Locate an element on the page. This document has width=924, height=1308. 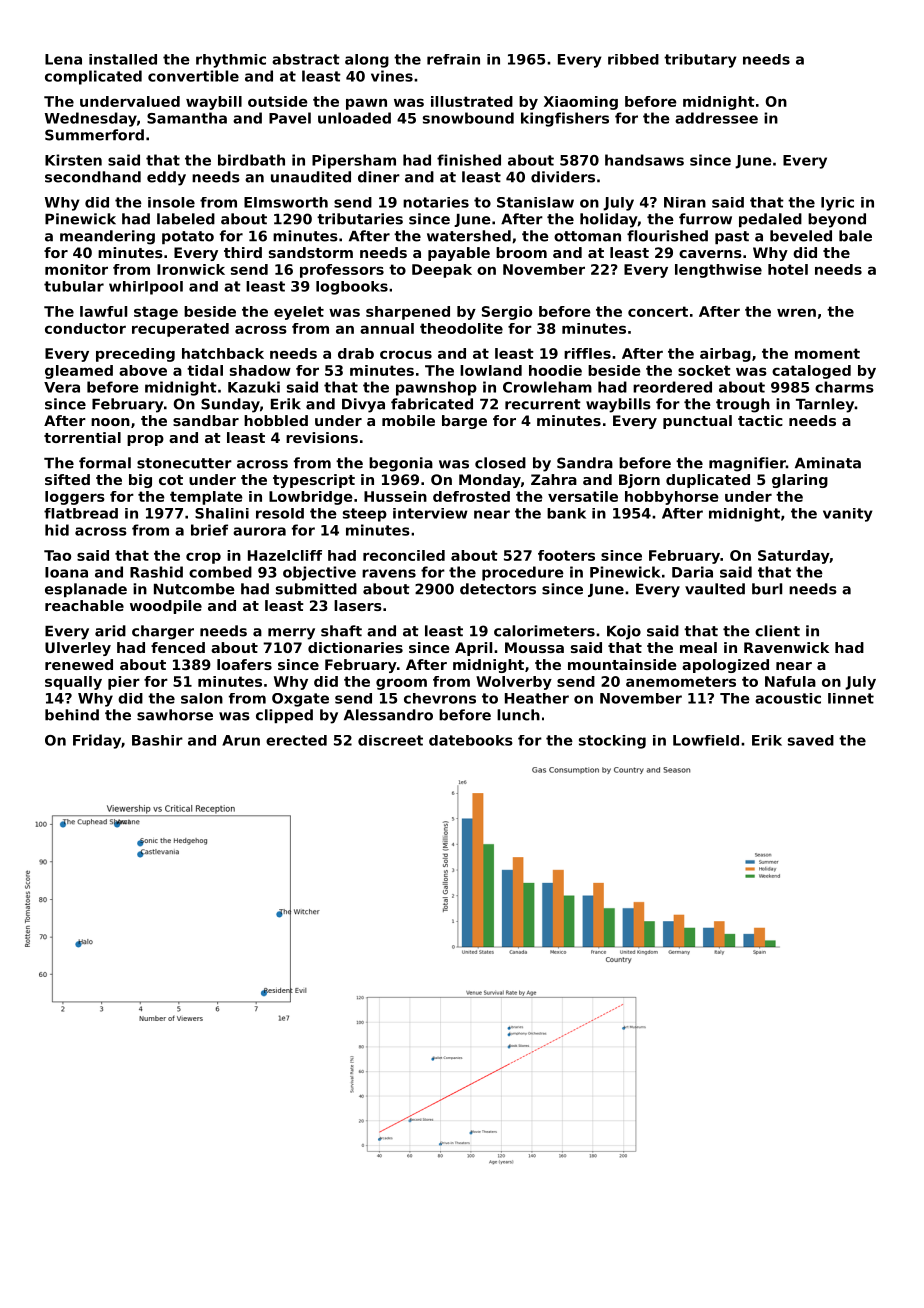
birdbath is located at coordinates (251, 160).
